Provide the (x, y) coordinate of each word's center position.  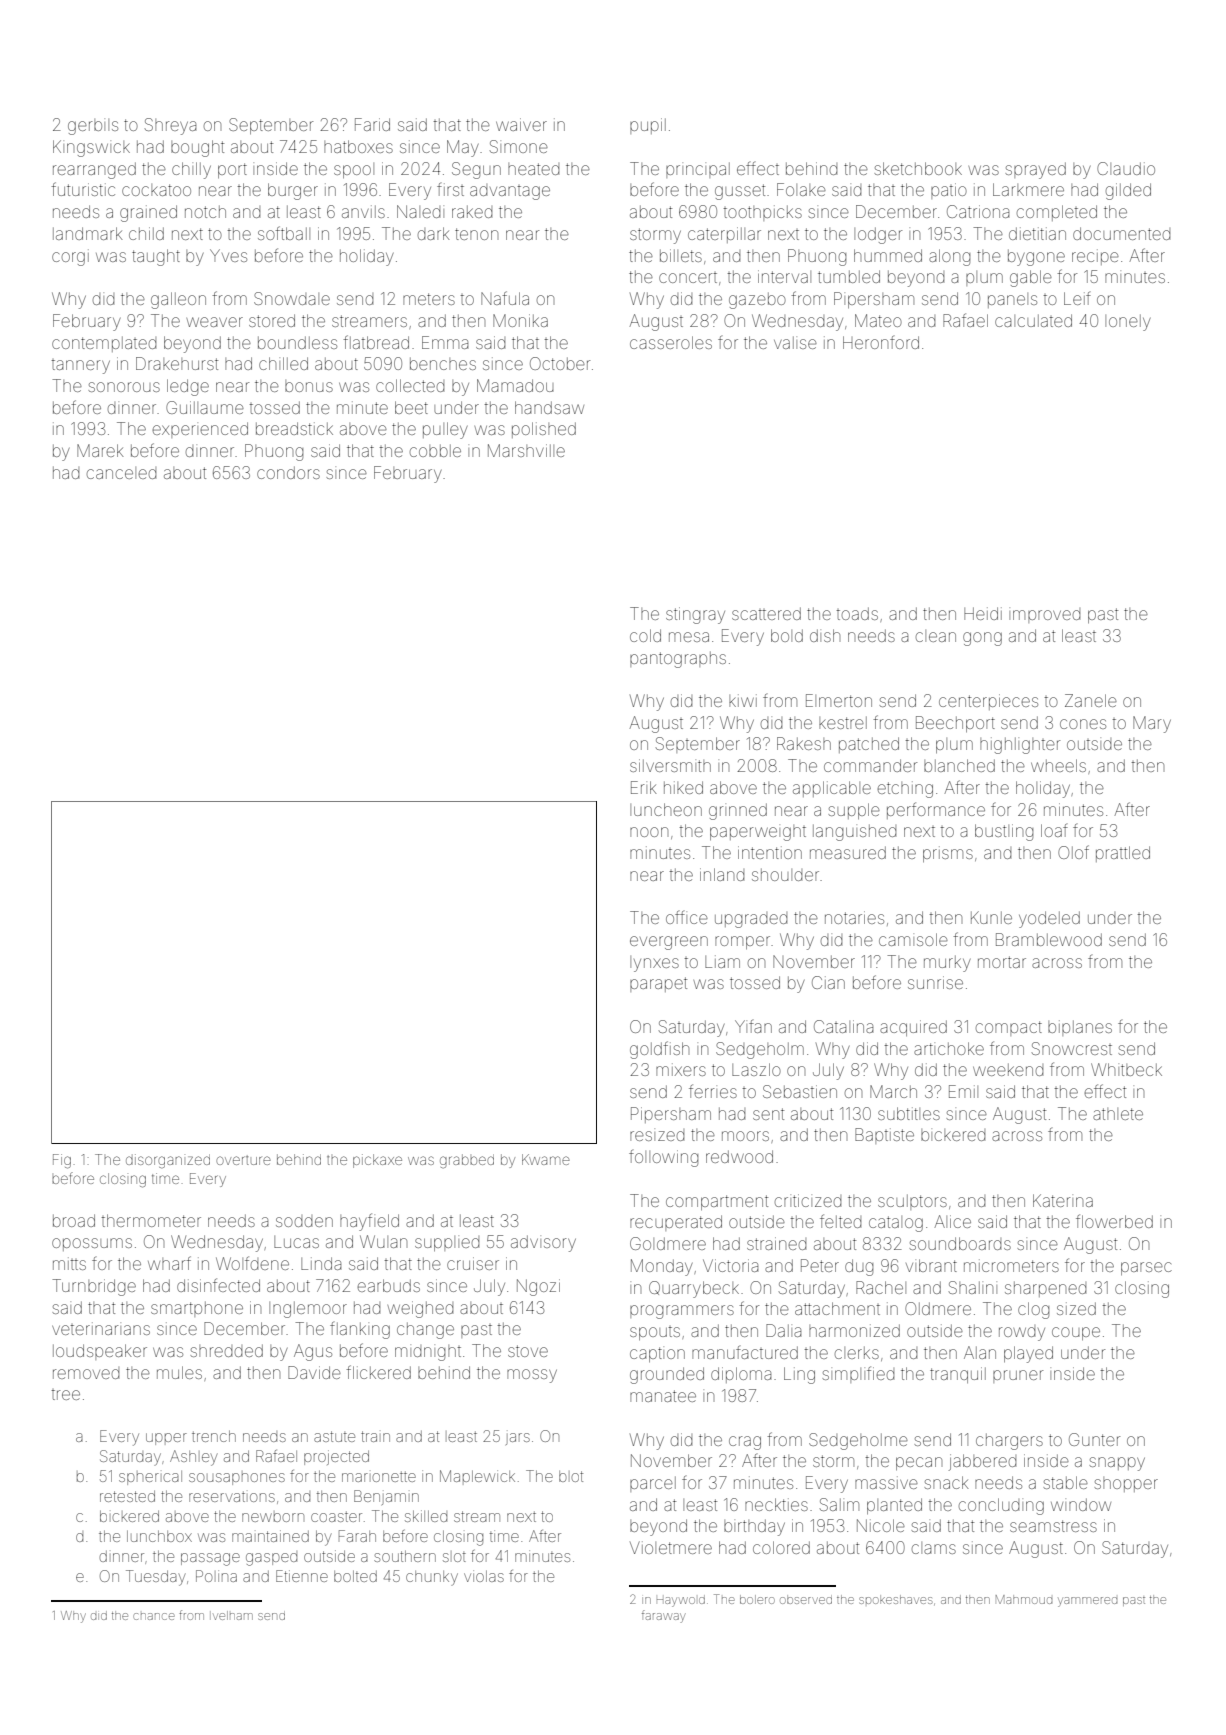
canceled (121, 473)
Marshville (526, 450)
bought (197, 148)
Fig (62, 1161)
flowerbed (1114, 1221)
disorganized (168, 1161)
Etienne (302, 1576)
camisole (913, 939)
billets (681, 255)
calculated (1033, 320)
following (663, 1158)
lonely (1128, 323)
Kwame (546, 1159)
